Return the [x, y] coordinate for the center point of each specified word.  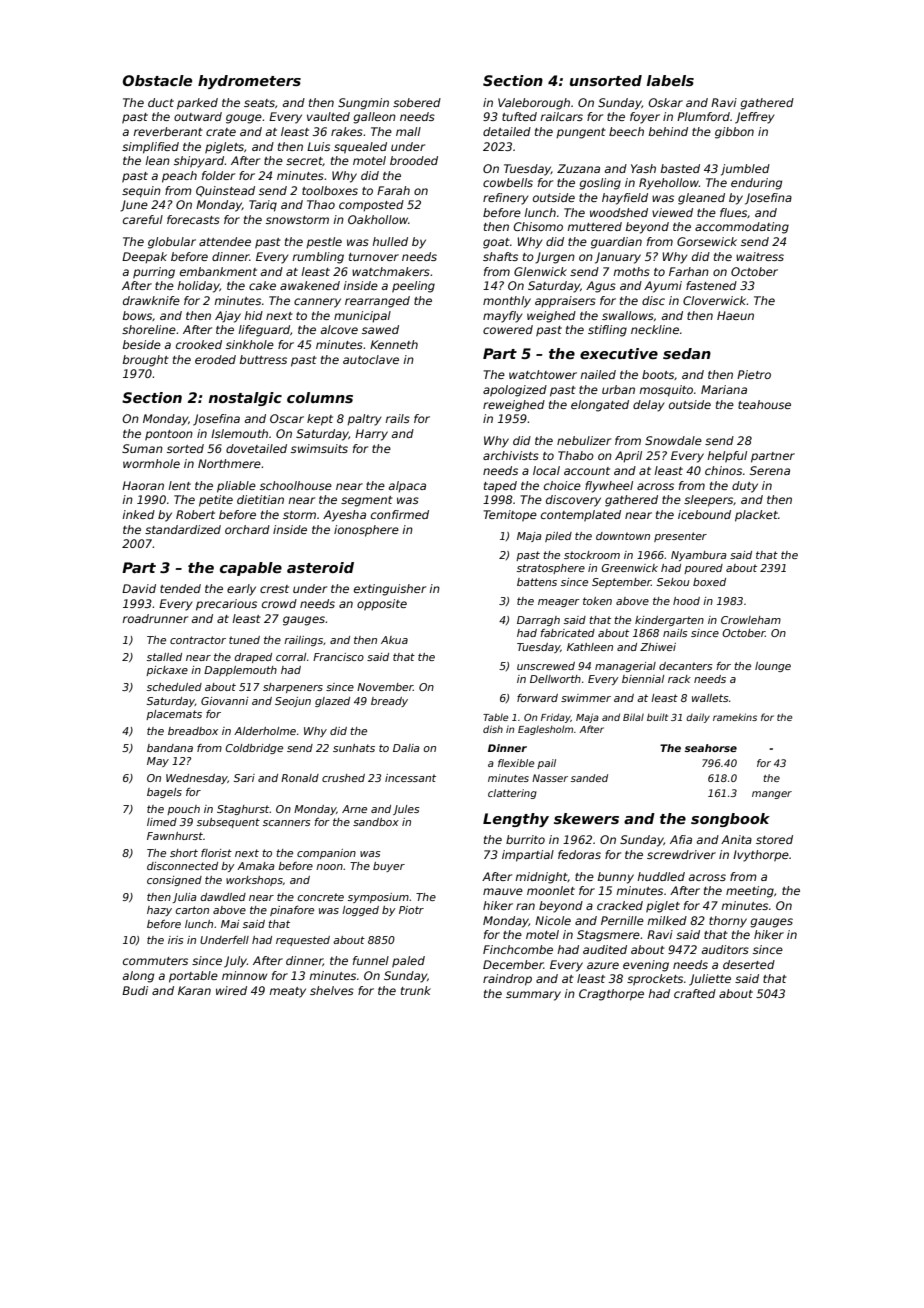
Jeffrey [755, 118]
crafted [695, 993]
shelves [332, 990]
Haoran [143, 485]
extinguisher [390, 590]
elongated [600, 406]
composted [371, 206]
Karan [194, 990]
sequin [141, 192]
